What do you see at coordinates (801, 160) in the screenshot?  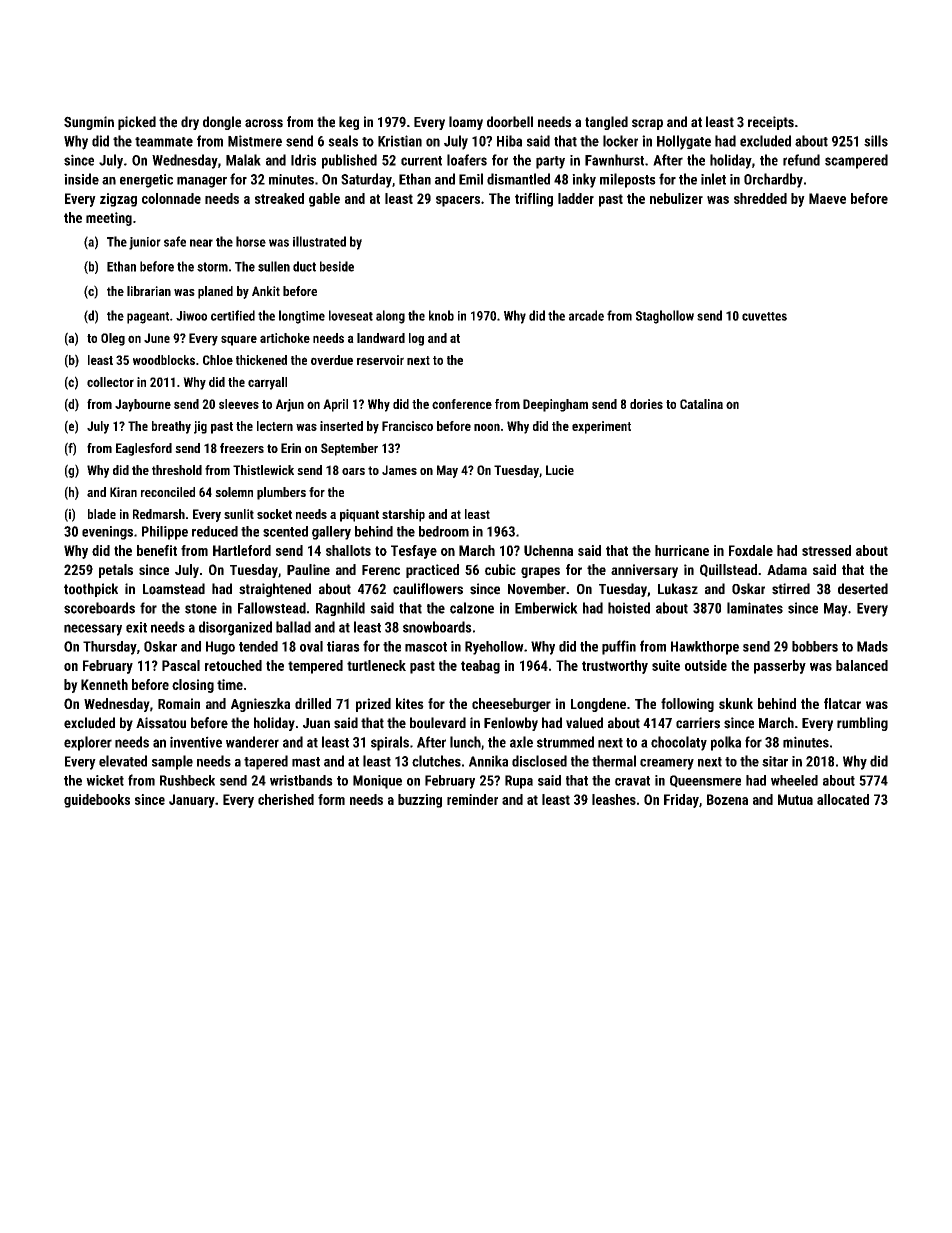 I see `refund` at bounding box center [801, 160].
